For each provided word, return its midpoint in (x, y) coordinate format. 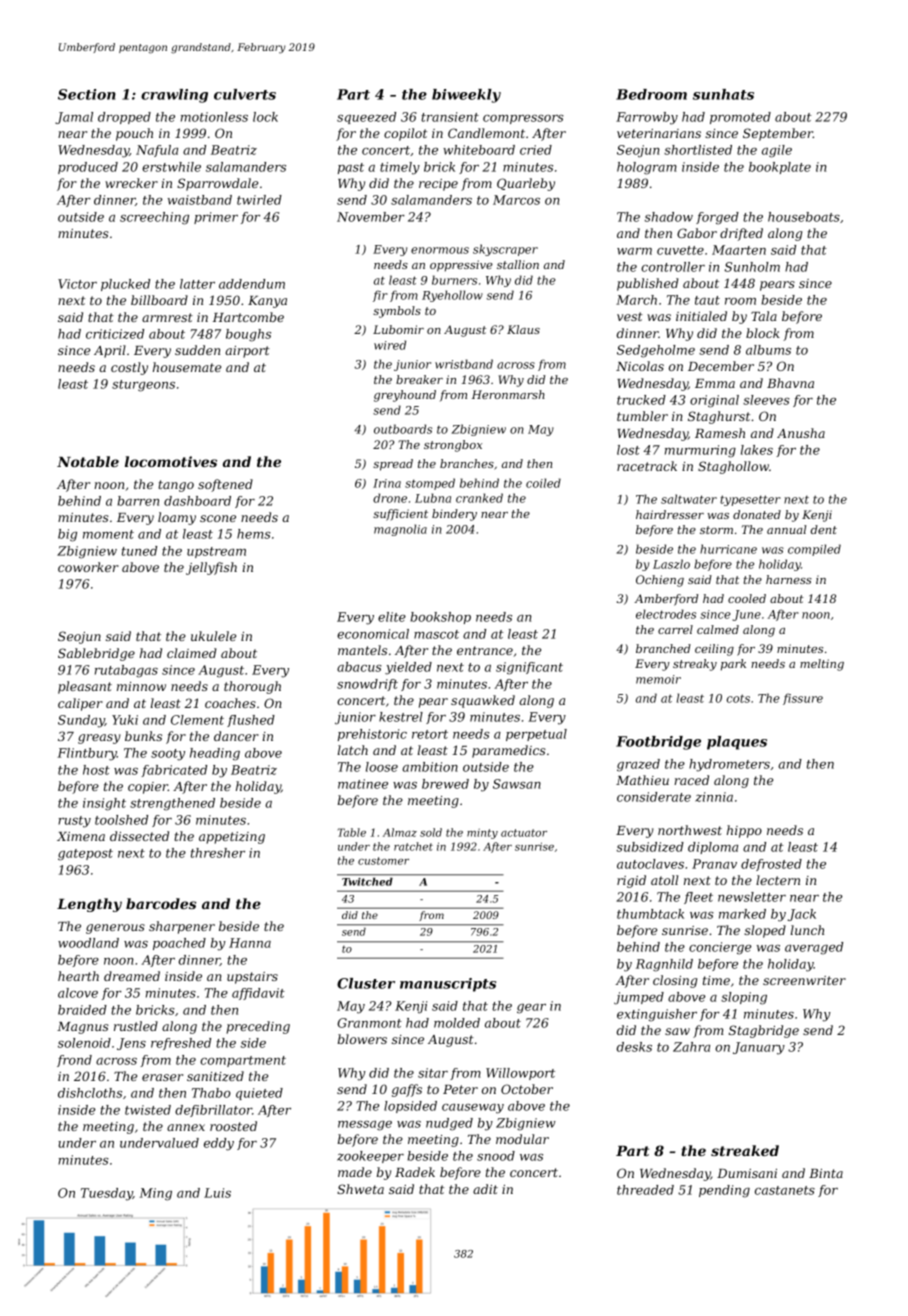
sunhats (723, 94)
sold (431, 832)
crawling (174, 96)
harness (789, 579)
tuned (139, 551)
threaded (645, 1190)
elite (392, 617)
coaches (230, 703)
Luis (217, 1193)
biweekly (466, 96)
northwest (690, 830)
